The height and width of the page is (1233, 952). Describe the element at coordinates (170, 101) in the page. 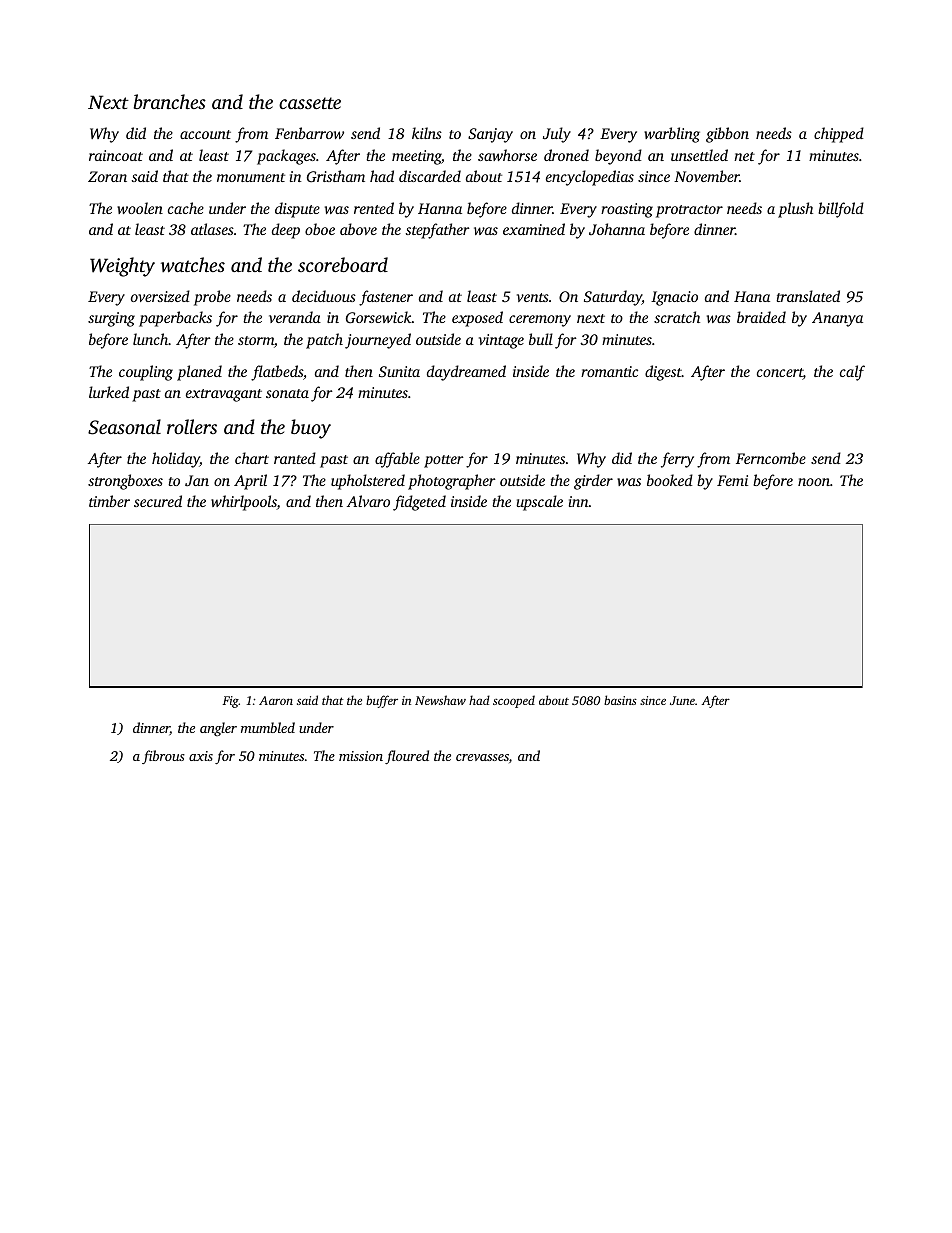

I see `branches` at that location.
